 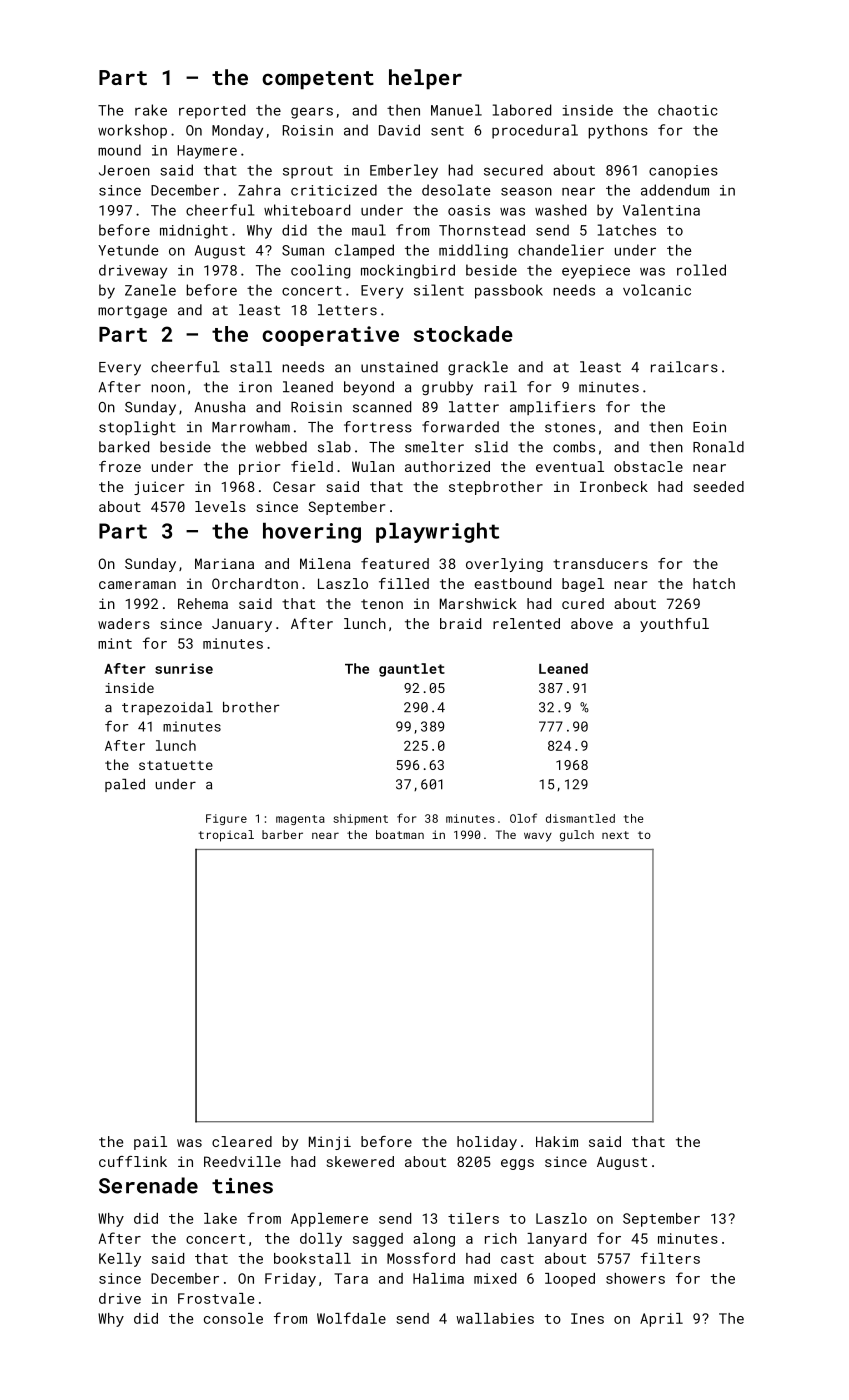 What do you see at coordinates (412, 670) in the page?
I see `gauntlet` at bounding box center [412, 670].
